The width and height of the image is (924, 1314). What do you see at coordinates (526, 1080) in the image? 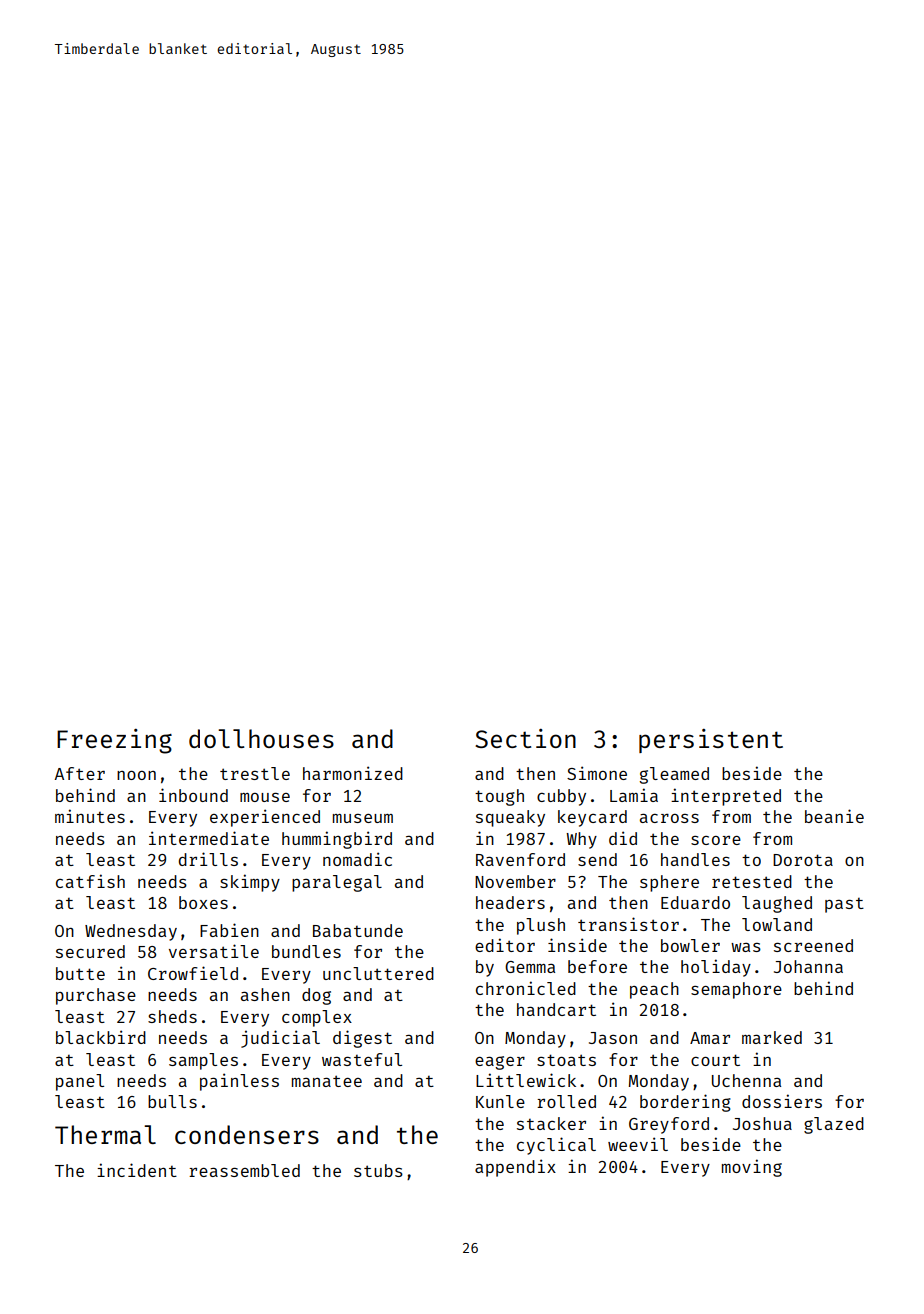
I see `Littlewick` at bounding box center [526, 1080].
